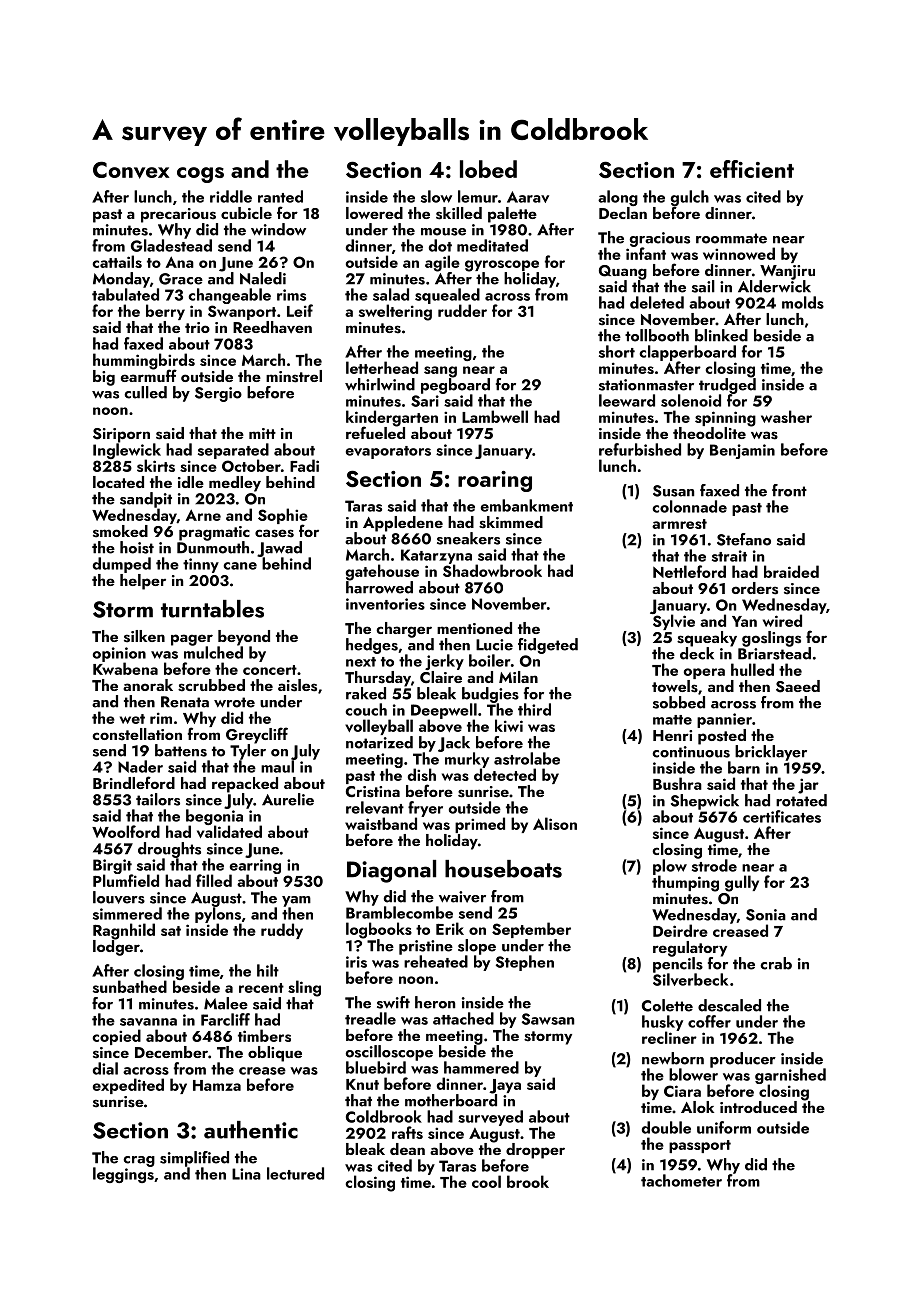 This image has height=1308, width=924. I want to click on rims, so click(291, 295).
